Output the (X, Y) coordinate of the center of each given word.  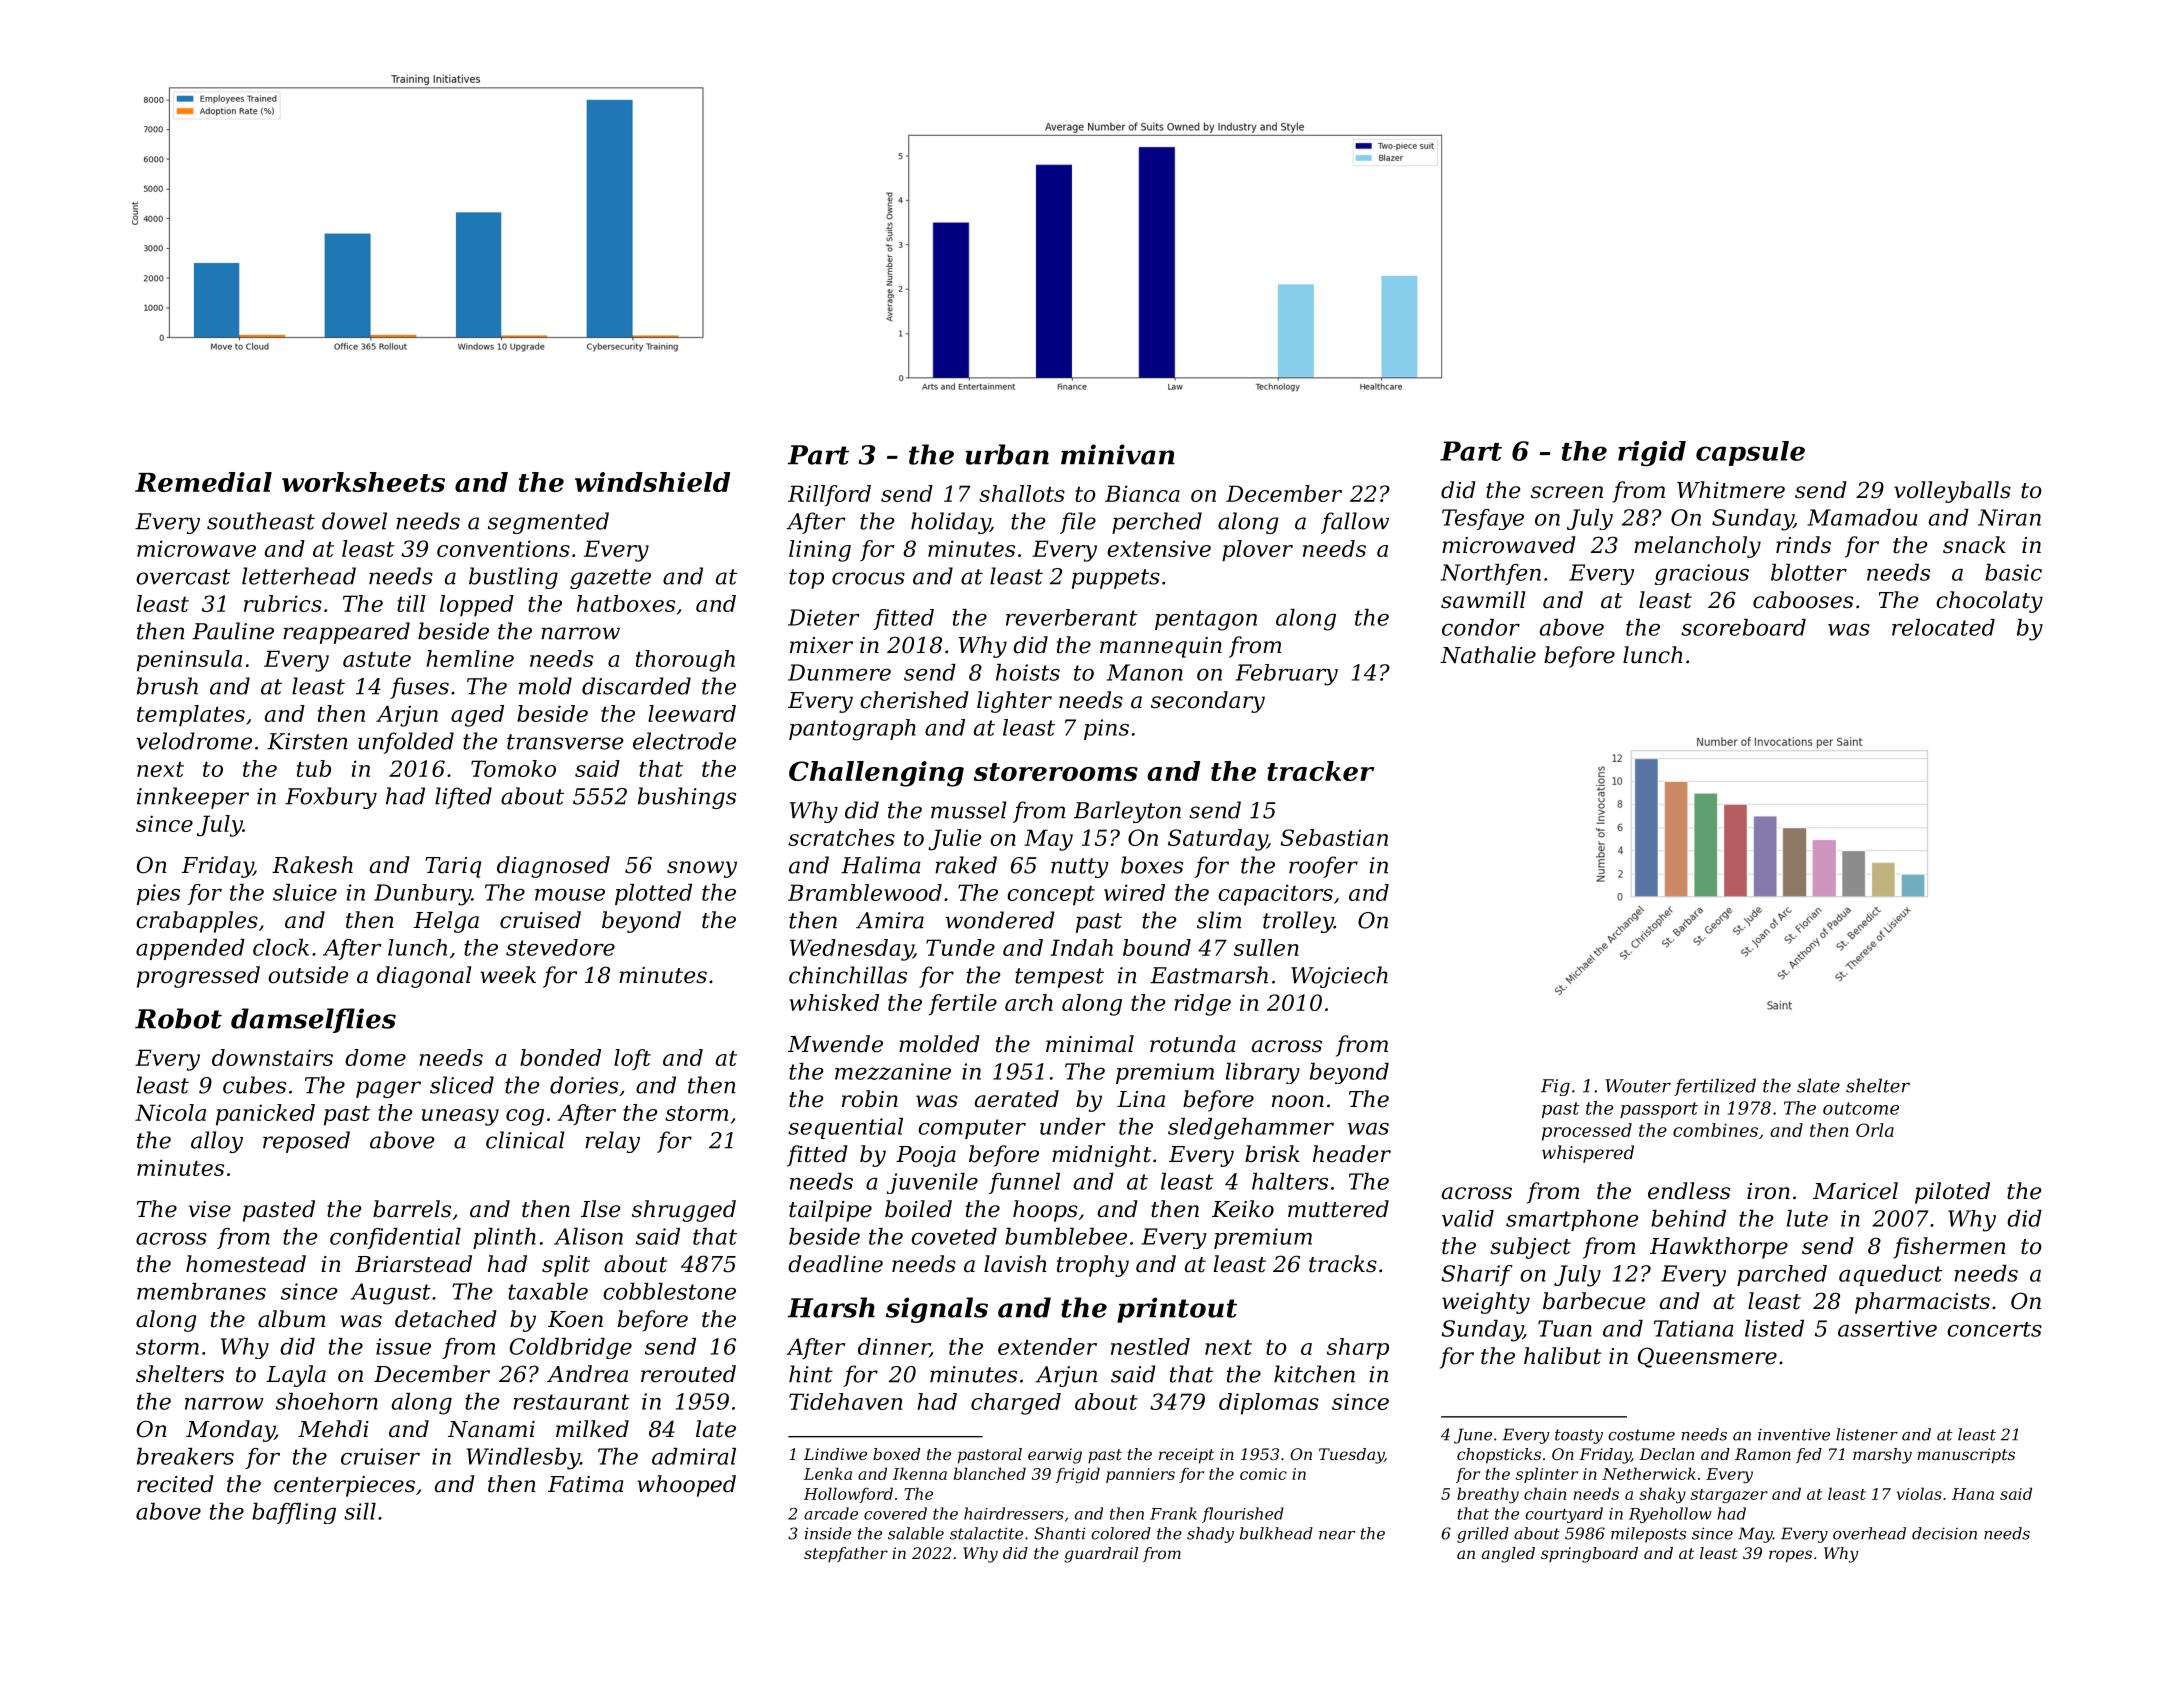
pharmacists (1922, 1303)
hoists (1028, 672)
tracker (1320, 771)
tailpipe (830, 1211)
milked (592, 1429)
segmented (548, 523)
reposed (306, 1142)
